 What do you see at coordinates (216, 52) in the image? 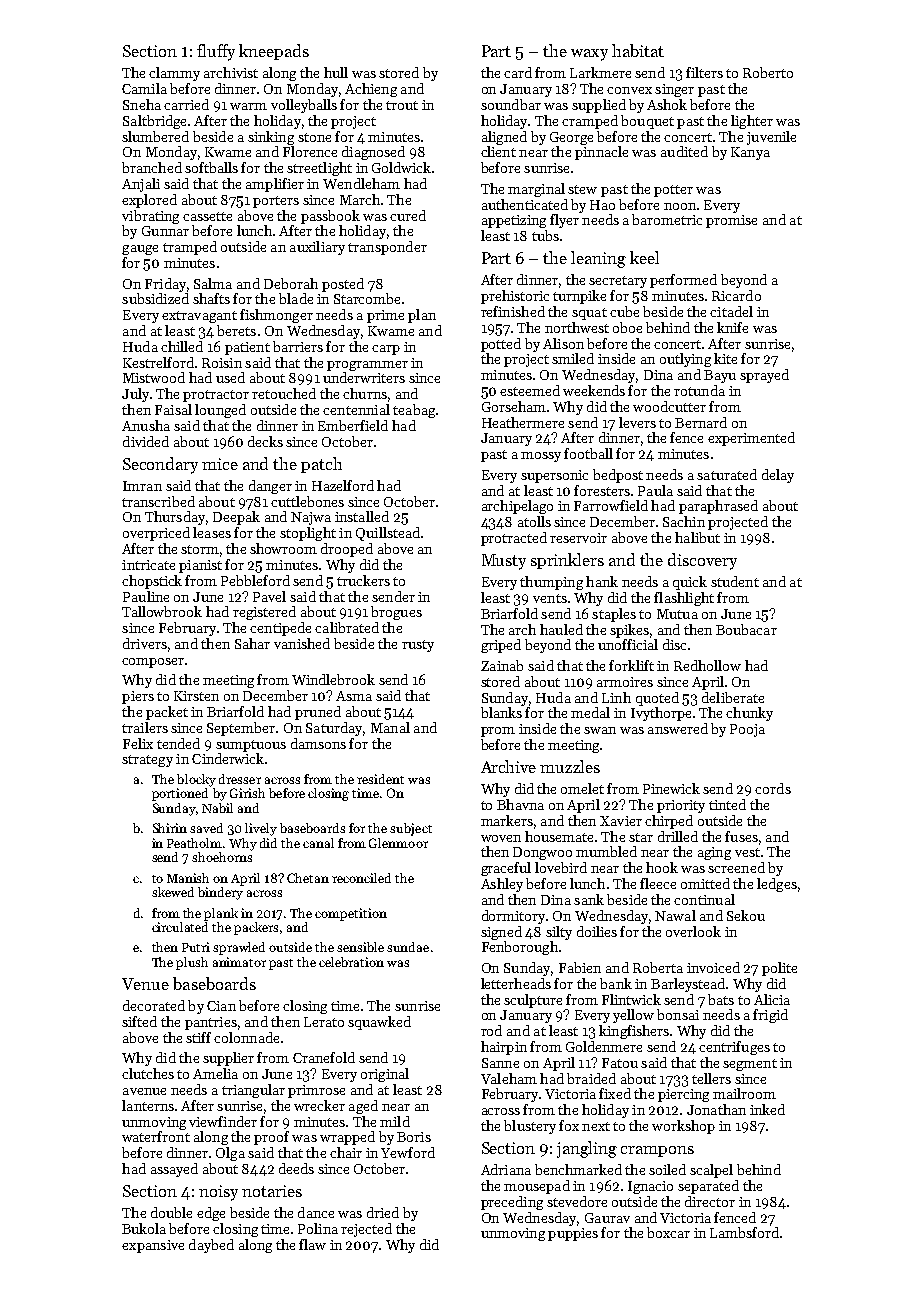
I see `fluffy` at bounding box center [216, 52].
